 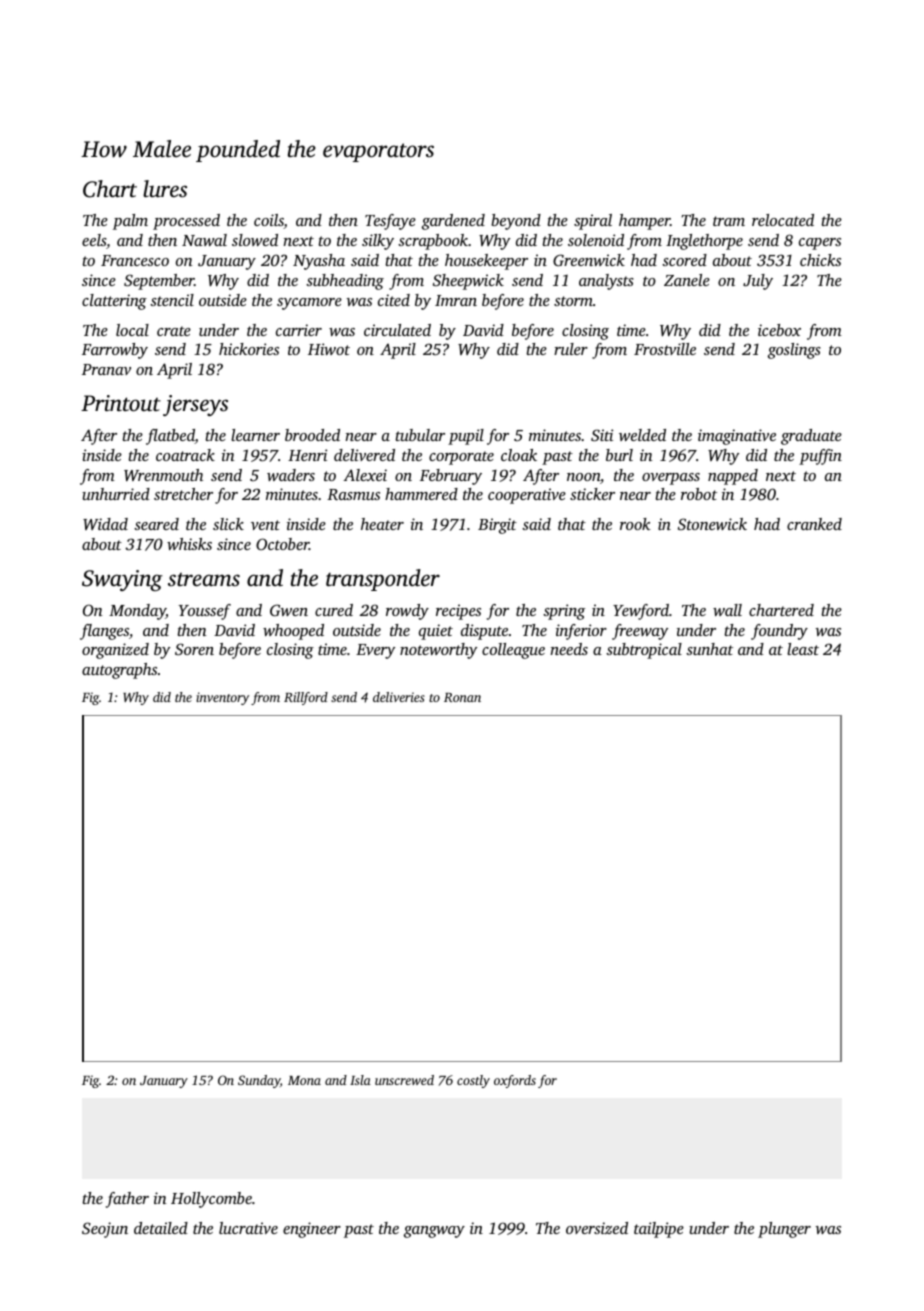 What do you see at coordinates (803, 649) in the page?
I see `least` at bounding box center [803, 649].
